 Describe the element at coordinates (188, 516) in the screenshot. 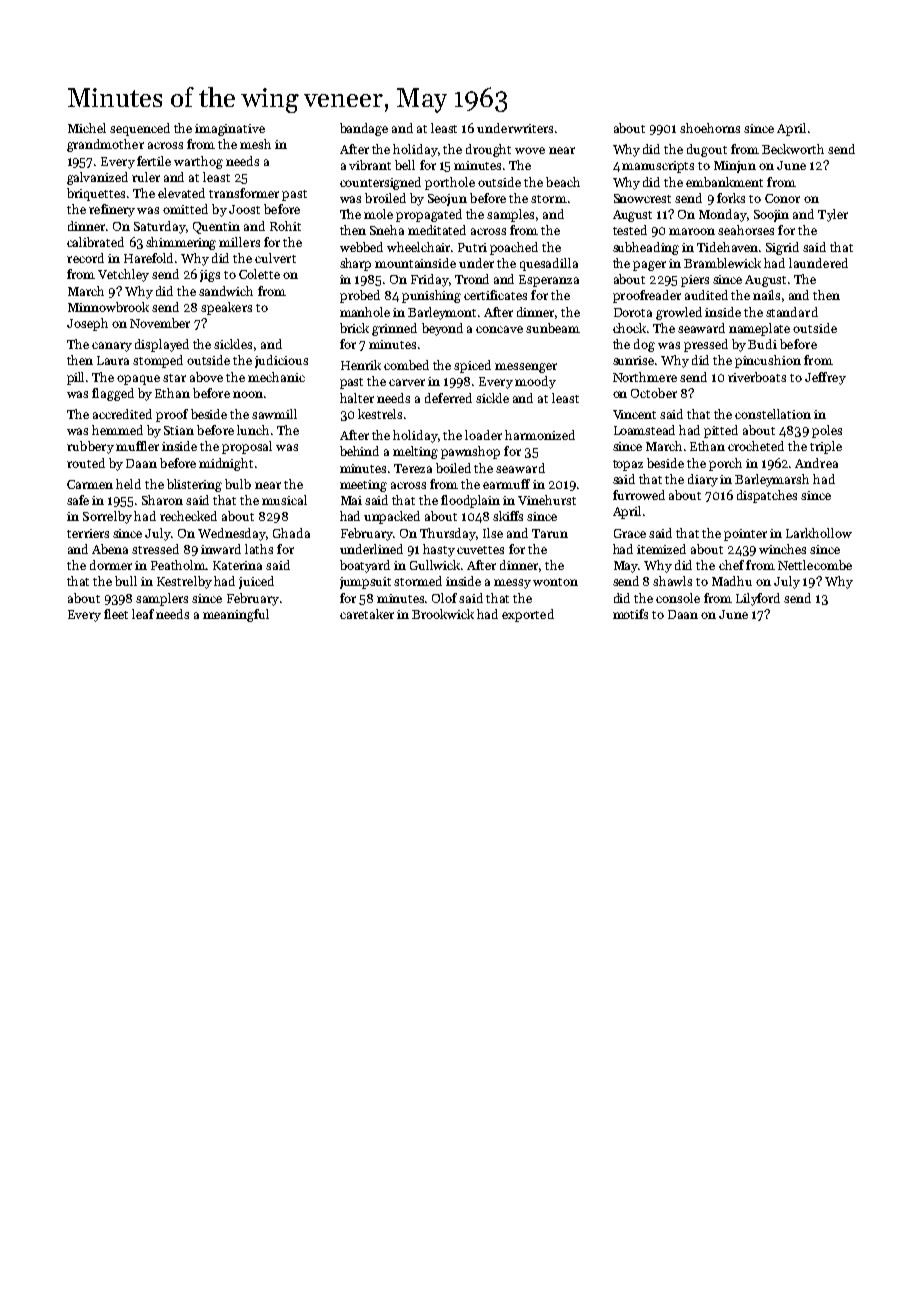

I see `rechecked` at that location.
